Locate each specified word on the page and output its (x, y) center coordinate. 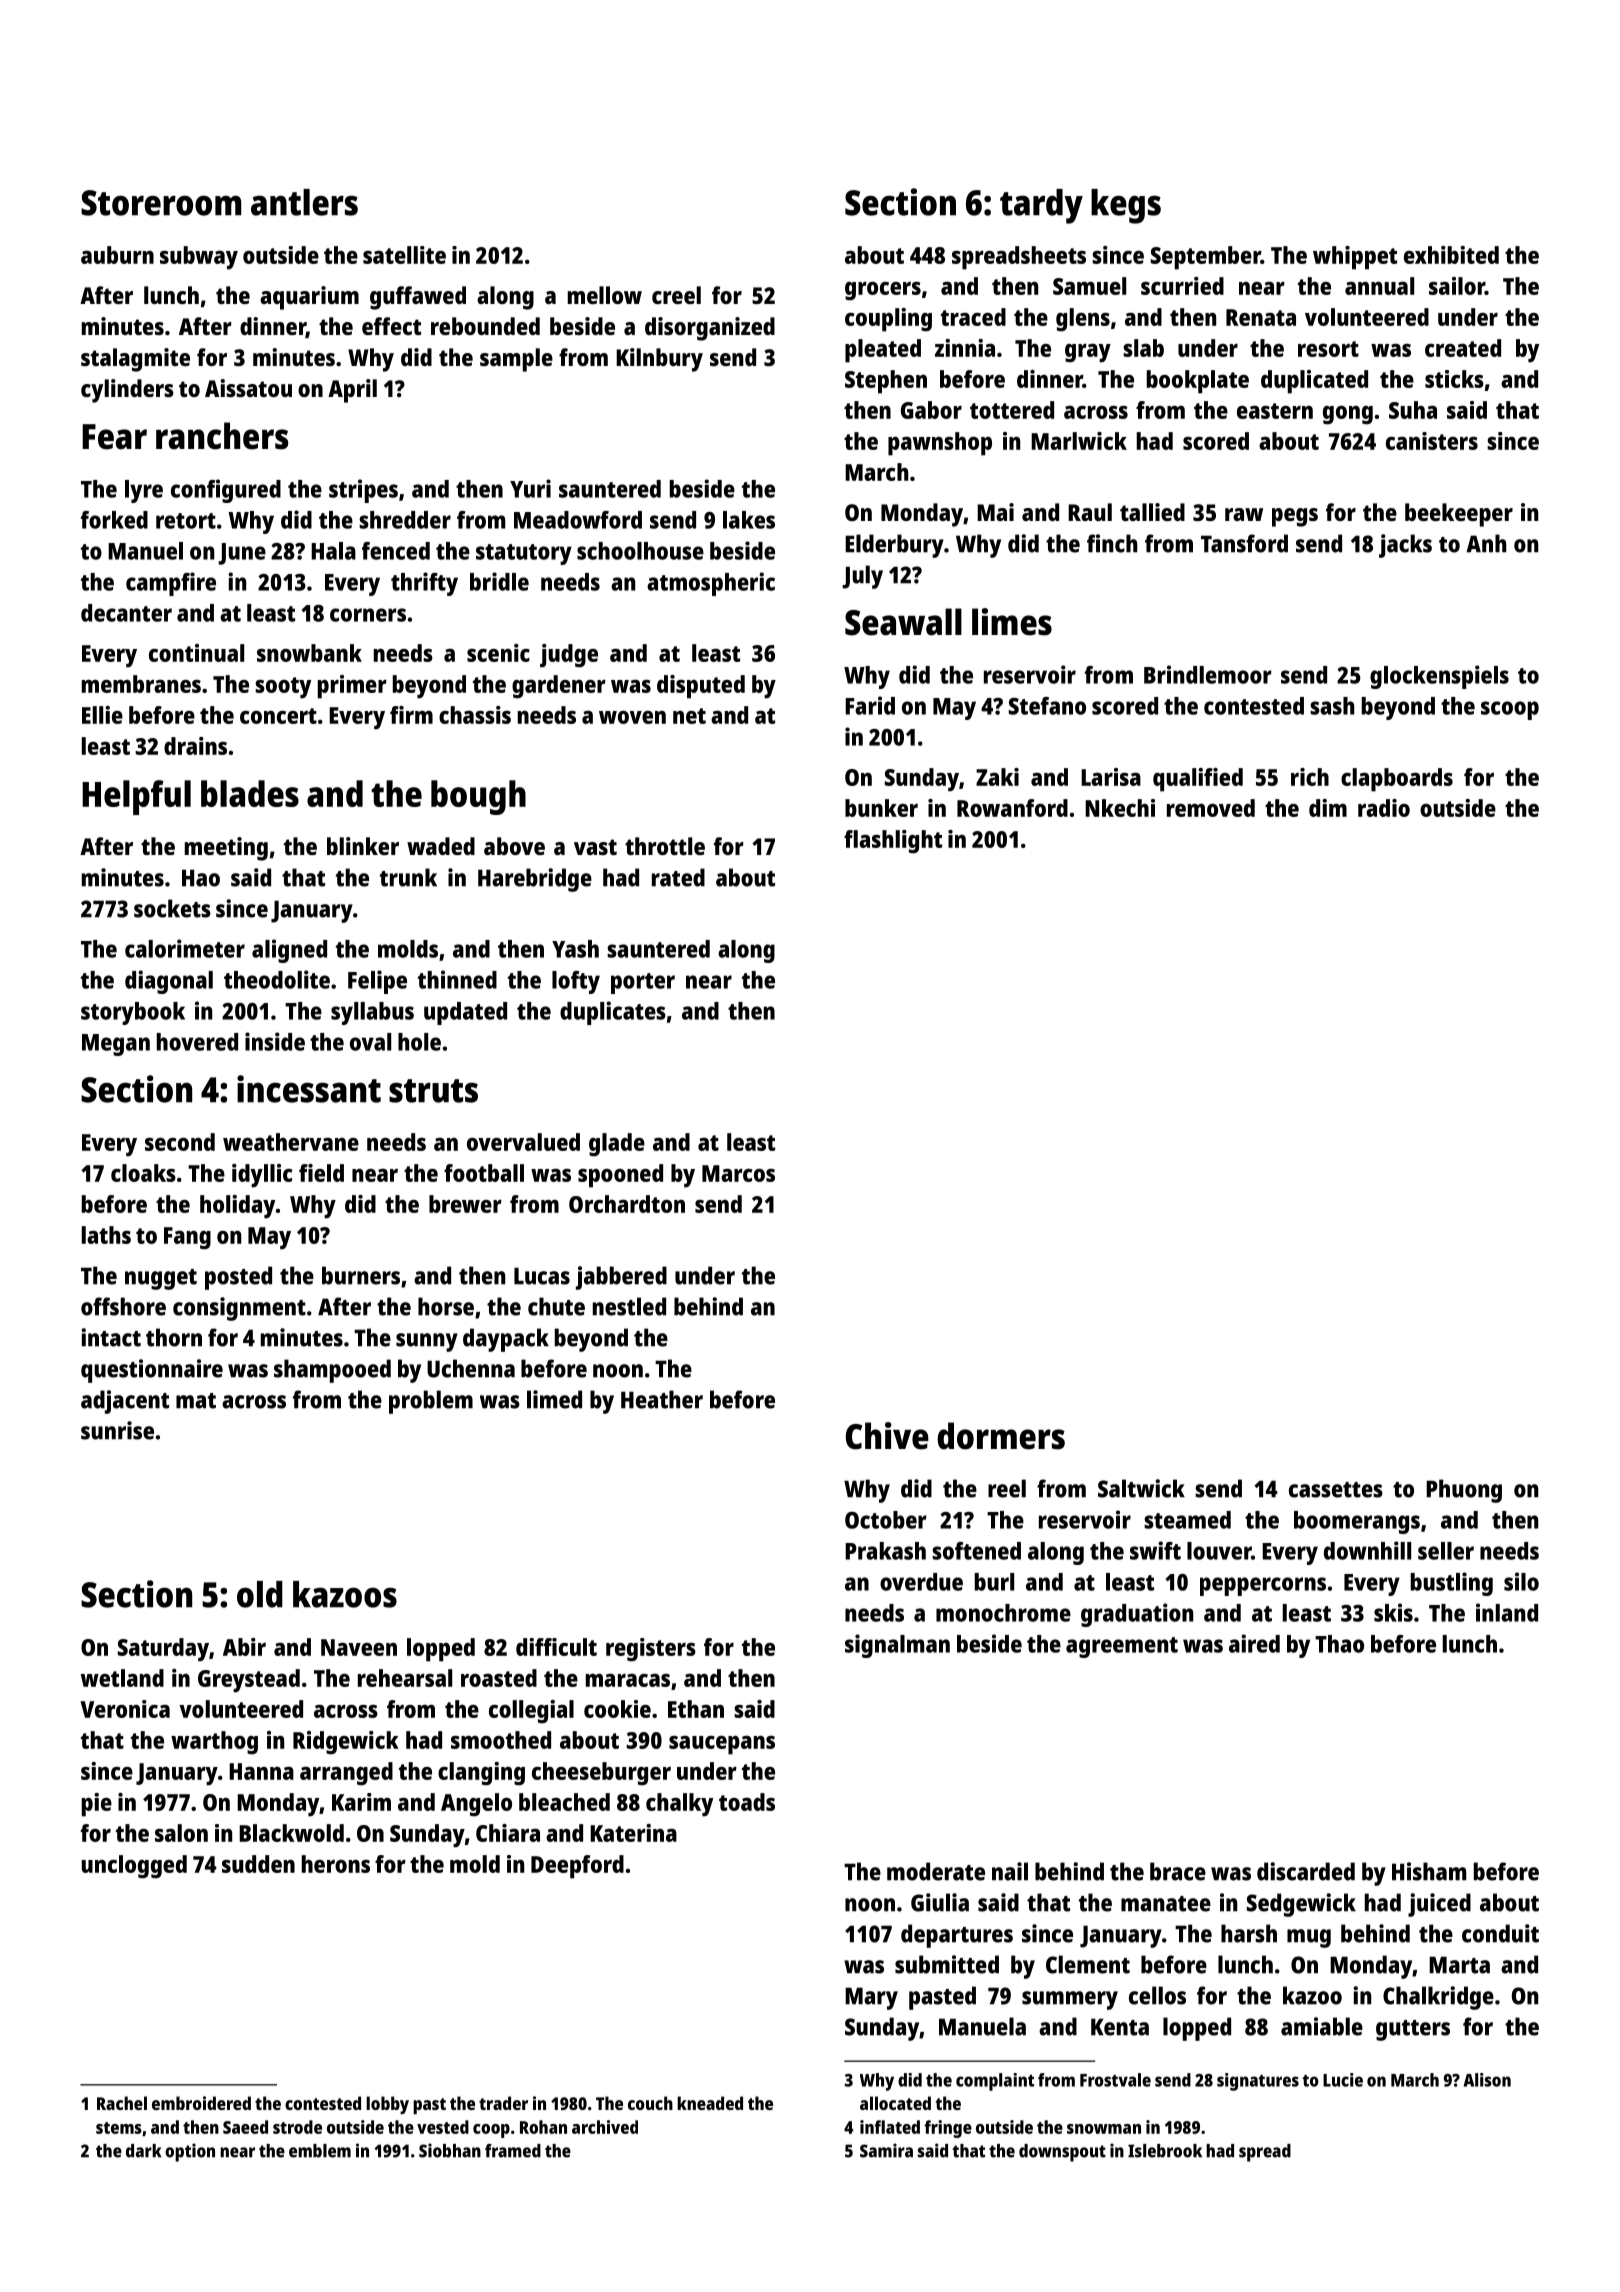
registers (651, 1650)
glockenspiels (1439, 677)
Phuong (1464, 1491)
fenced (396, 551)
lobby (387, 2105)
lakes (749, 520)
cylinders (127, 391)
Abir (244, 1647)
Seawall (903, 622)
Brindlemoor (1208, 674)
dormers (1001, 1436)
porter (643, 983)
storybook (133, 1013)
